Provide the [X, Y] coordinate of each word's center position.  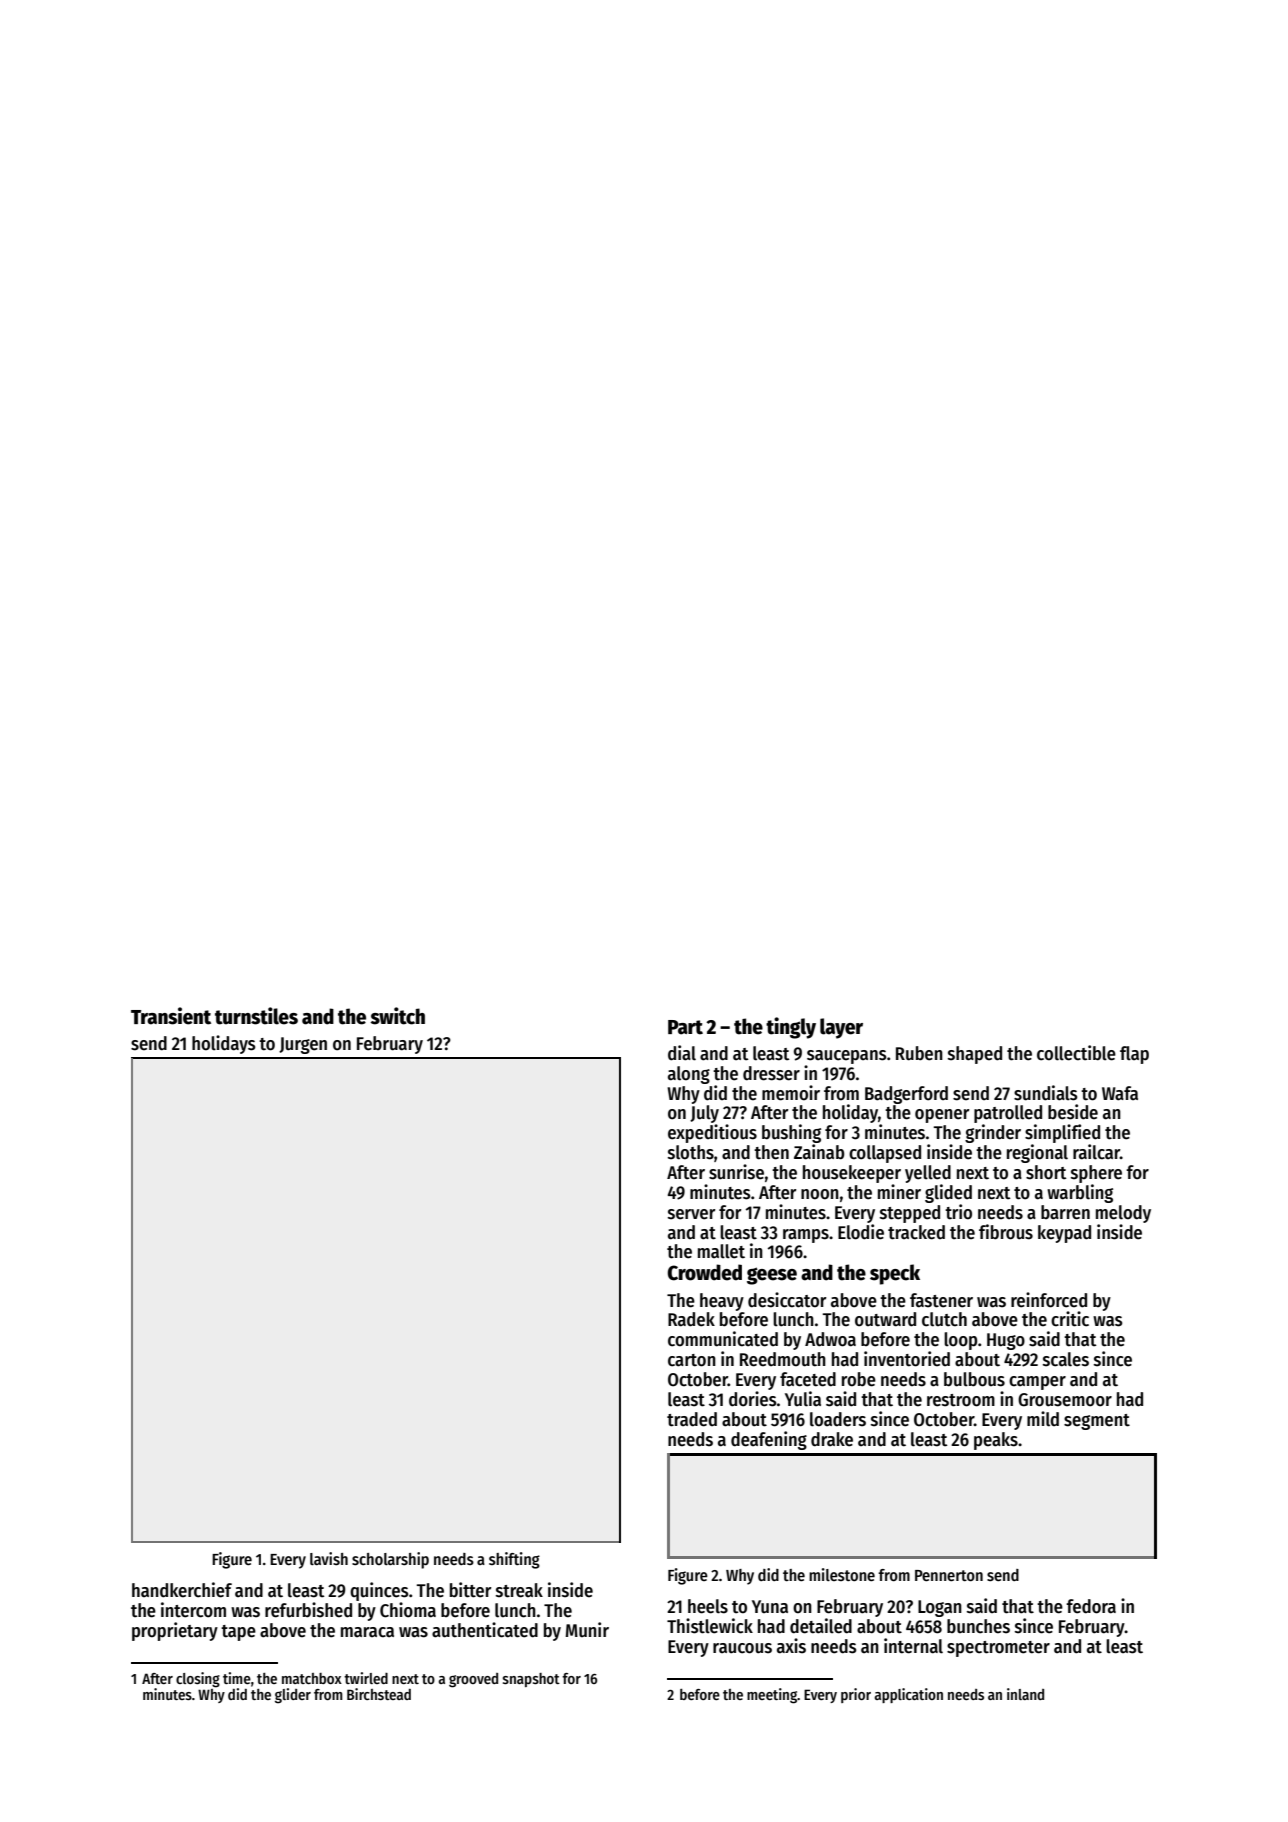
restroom [961, 1400]
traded [692, 1419]
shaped [975, 1055]
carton [692, 1360]
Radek [691, 1319]
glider [293, 1696]
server [691, 1214]
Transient [171, 1016]
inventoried [907, 1359]
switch [397, 1016]
